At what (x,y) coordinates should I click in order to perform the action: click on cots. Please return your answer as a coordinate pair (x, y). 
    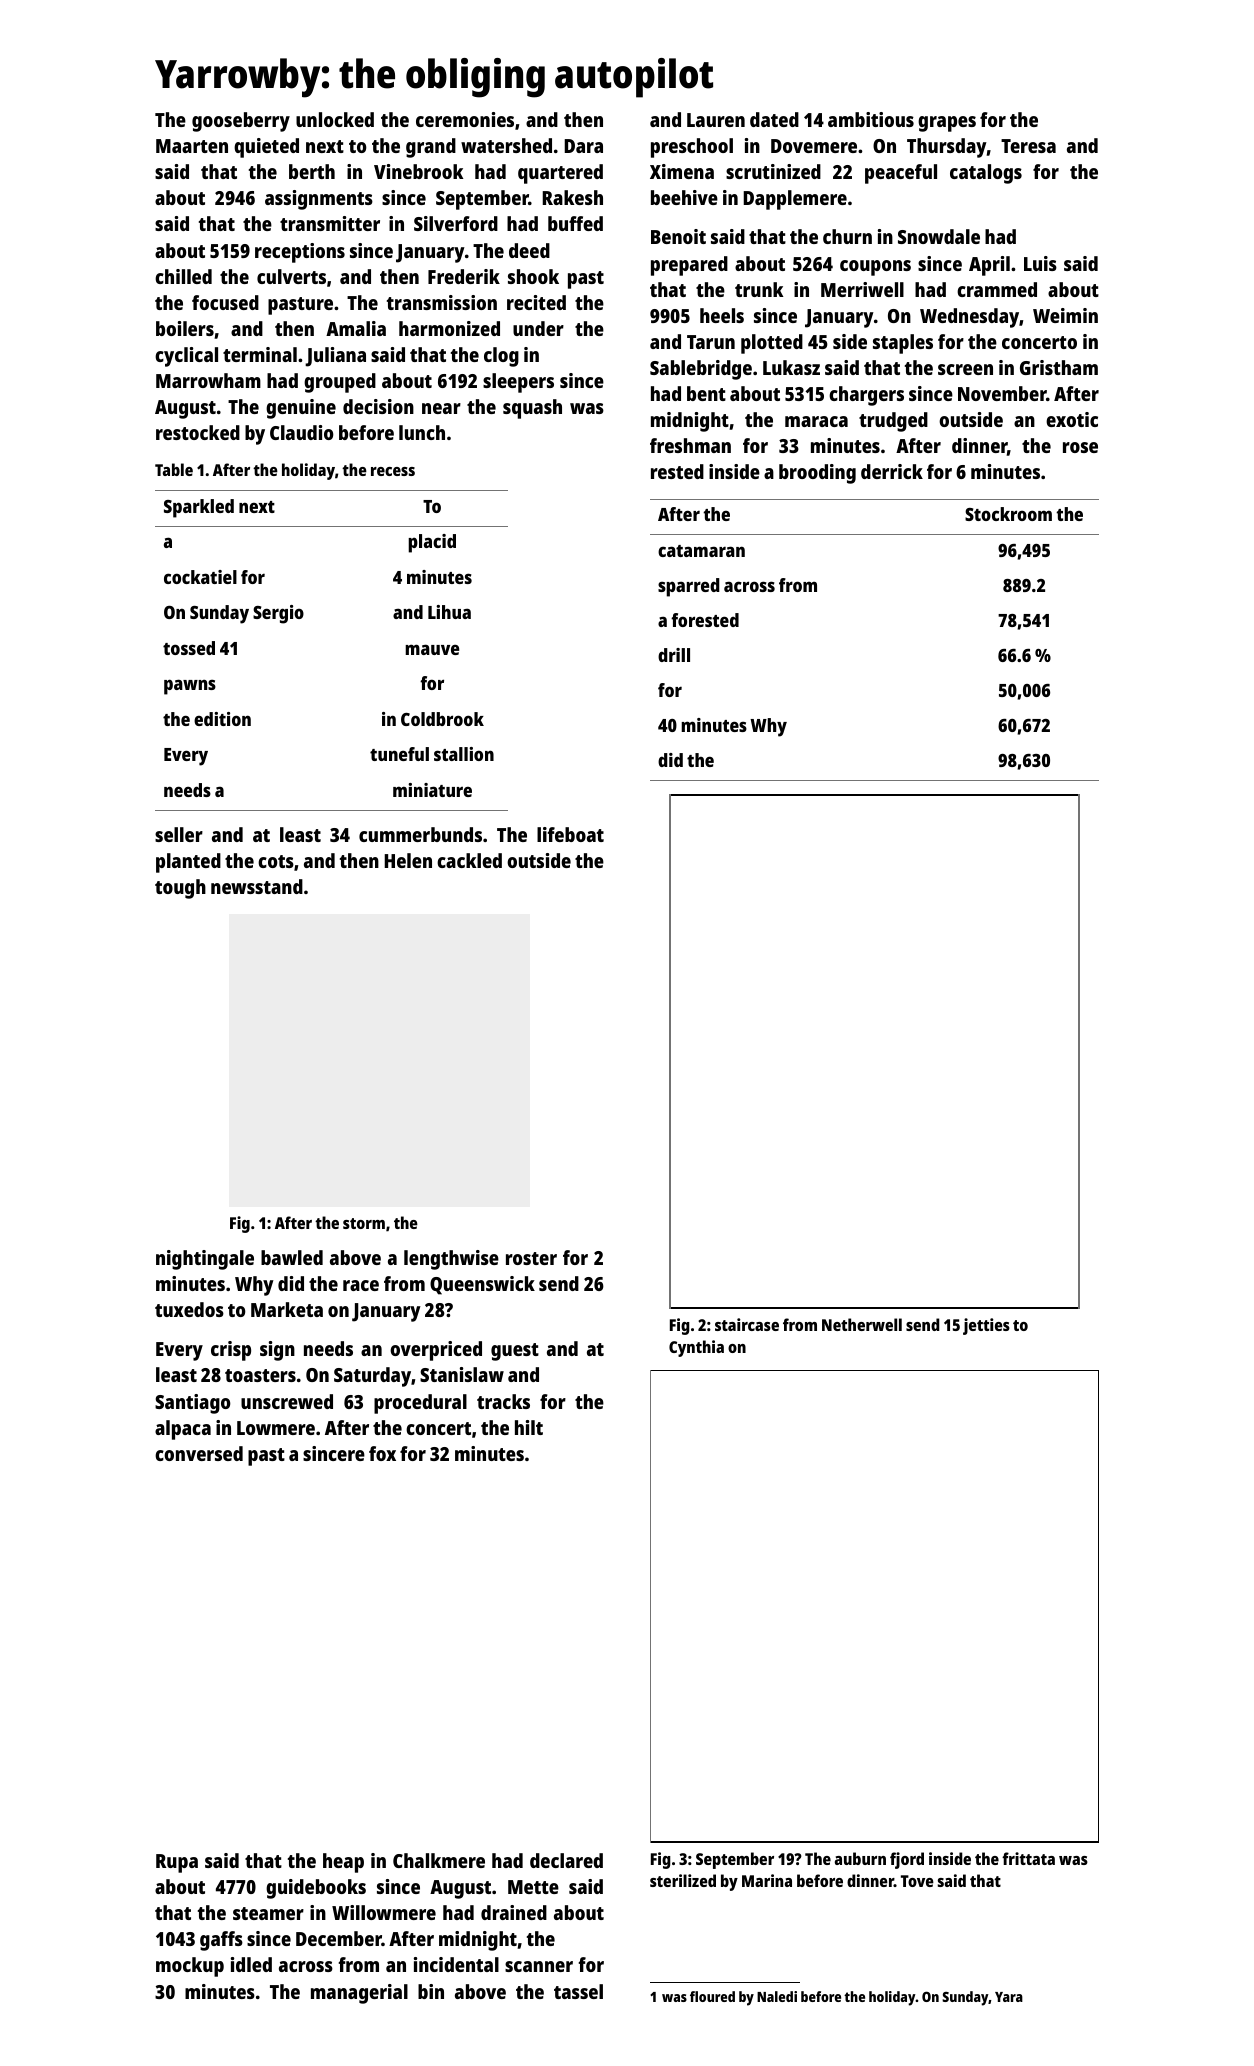
    Looking at the image, I should click on (276, 861).
